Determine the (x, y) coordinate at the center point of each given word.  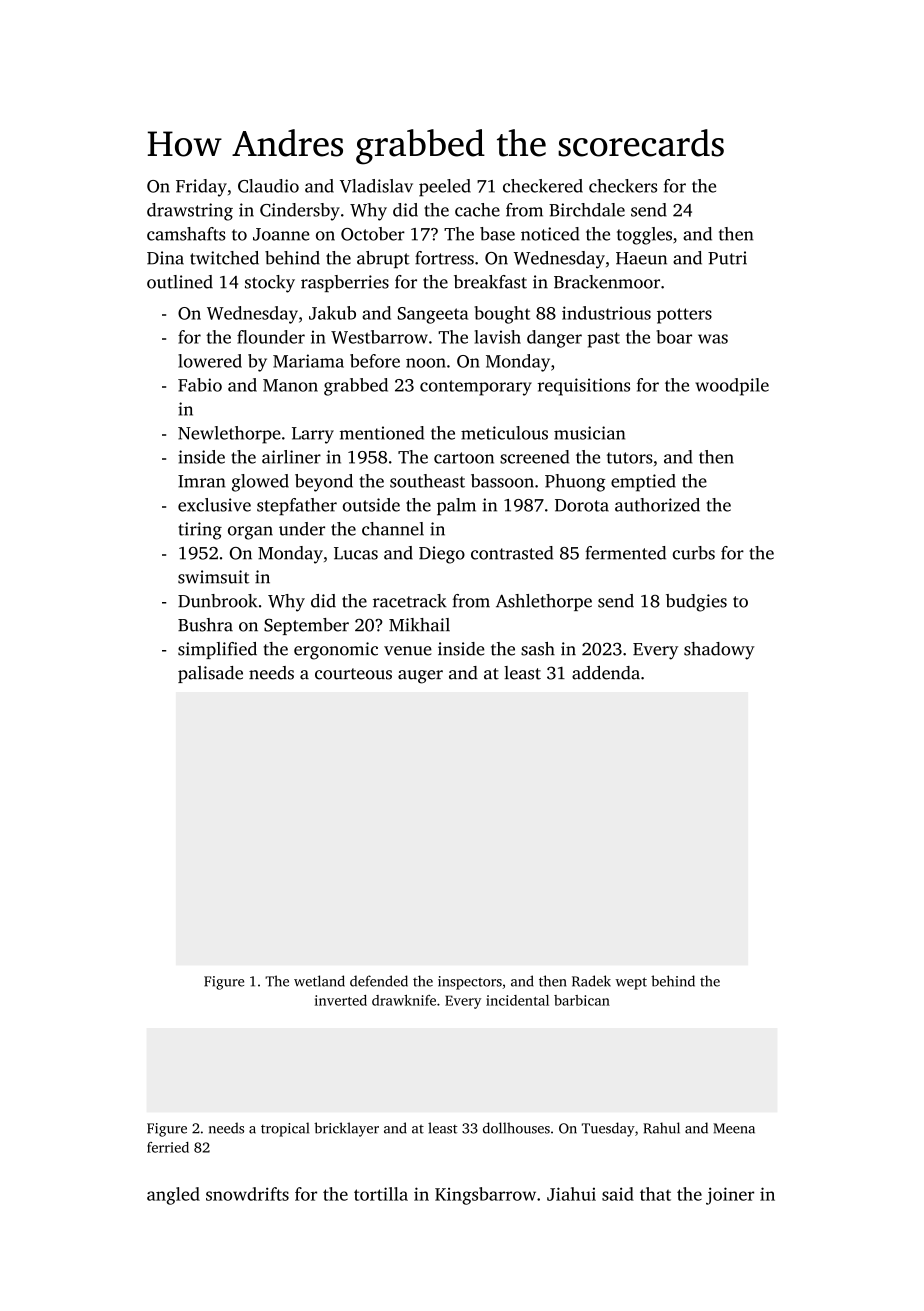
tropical (285, 1129)
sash (538, 649)
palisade (210, 674)
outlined (180, 282)
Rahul (661, 1128)
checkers (623, 186)
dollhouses (516, 1128)
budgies (696, 603)
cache (477, 210)
